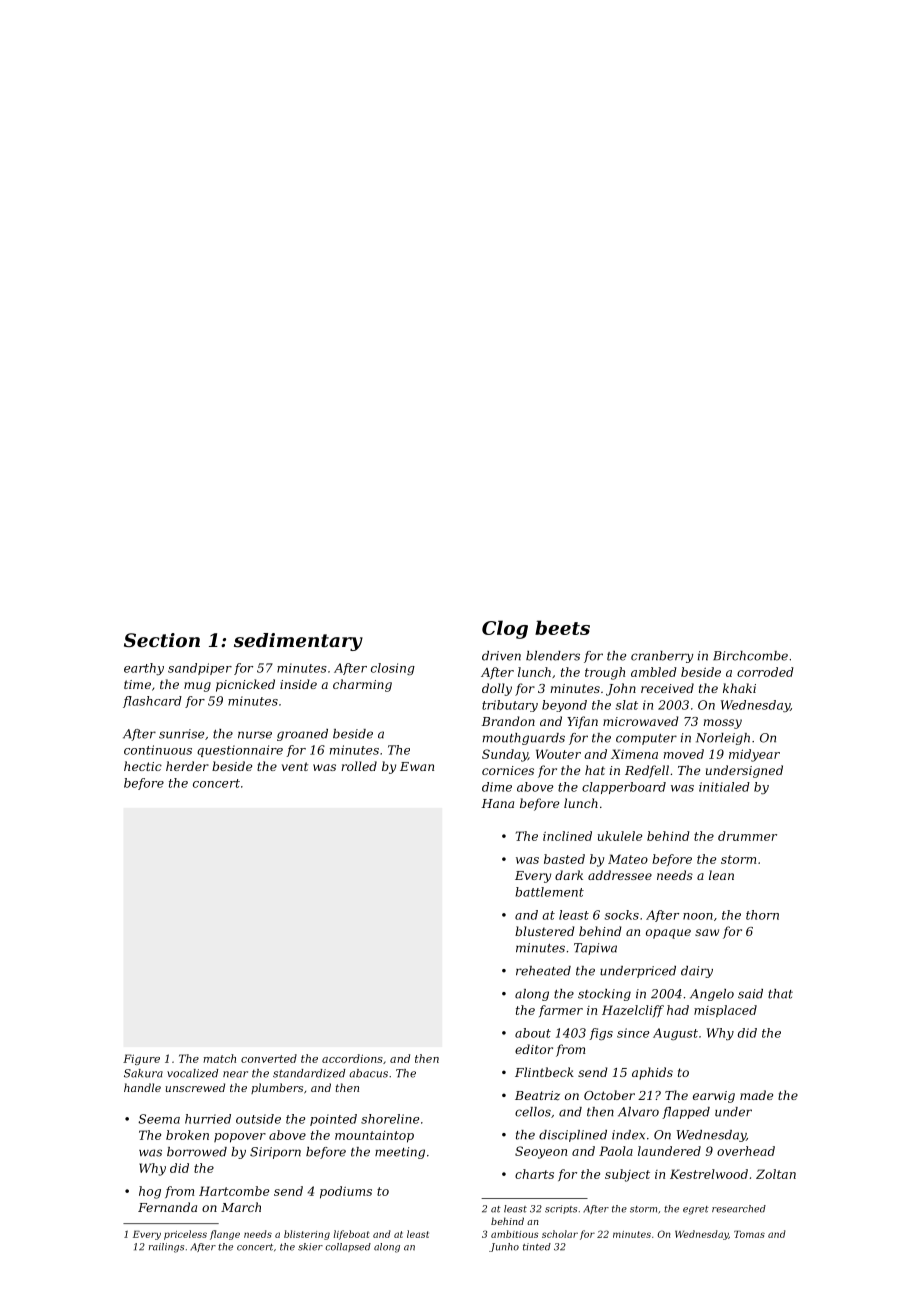  Describe the element at coordinates (505, 629) in the page. I see `Clog` at that location.
